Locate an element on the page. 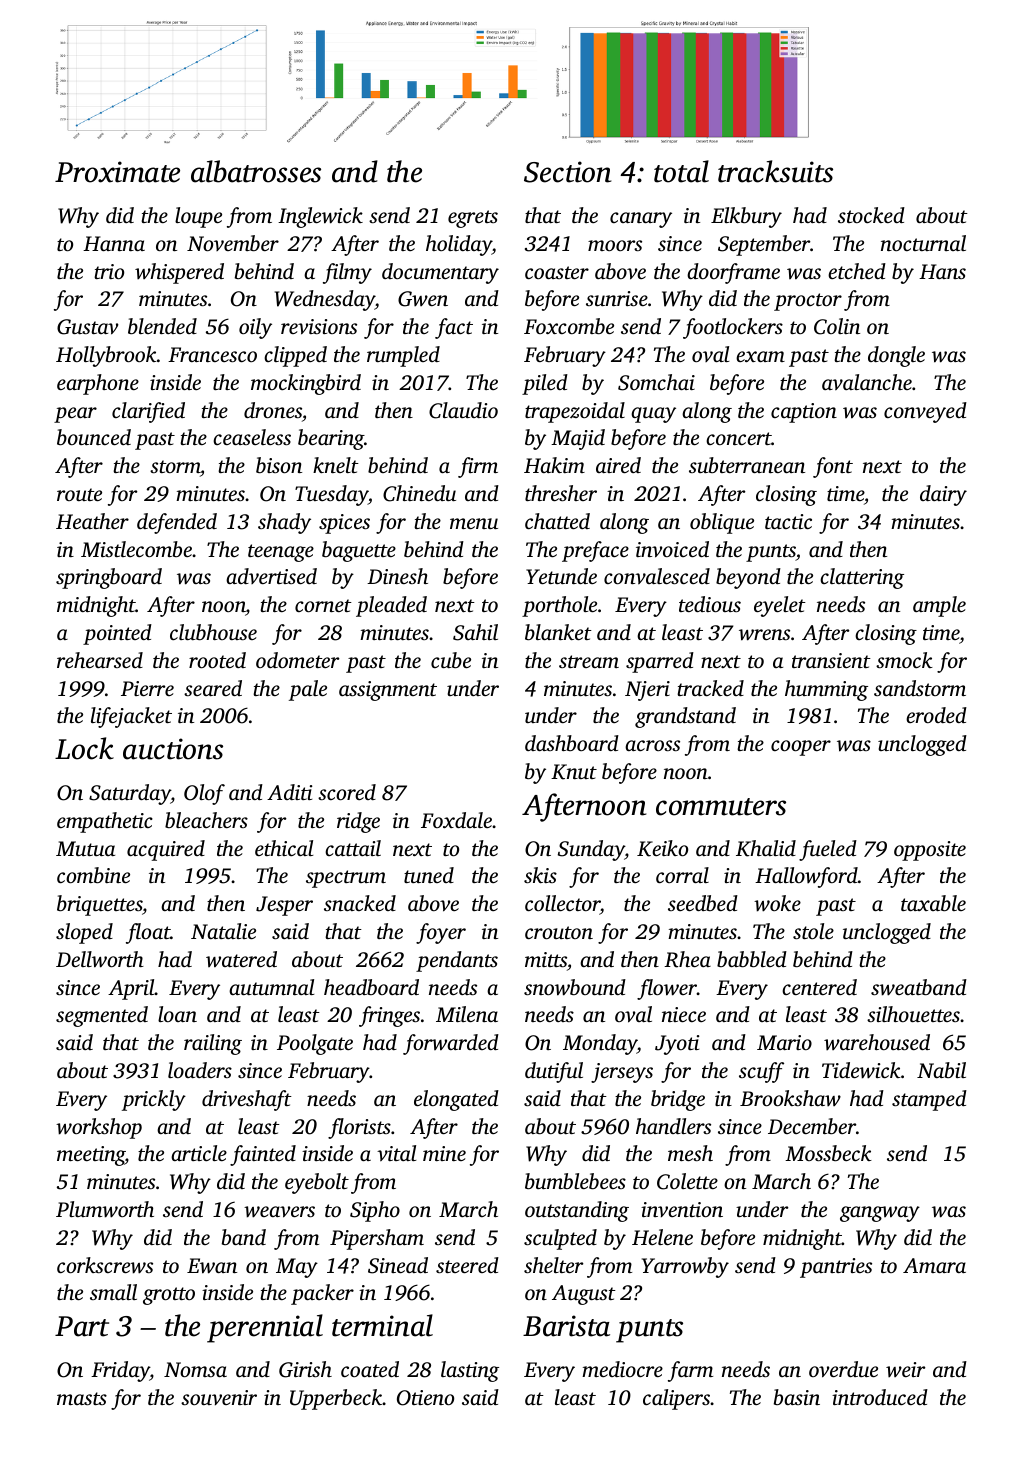 The width and height of the image is (1023, 1481). filmy is located at coordinates (347, 273).
